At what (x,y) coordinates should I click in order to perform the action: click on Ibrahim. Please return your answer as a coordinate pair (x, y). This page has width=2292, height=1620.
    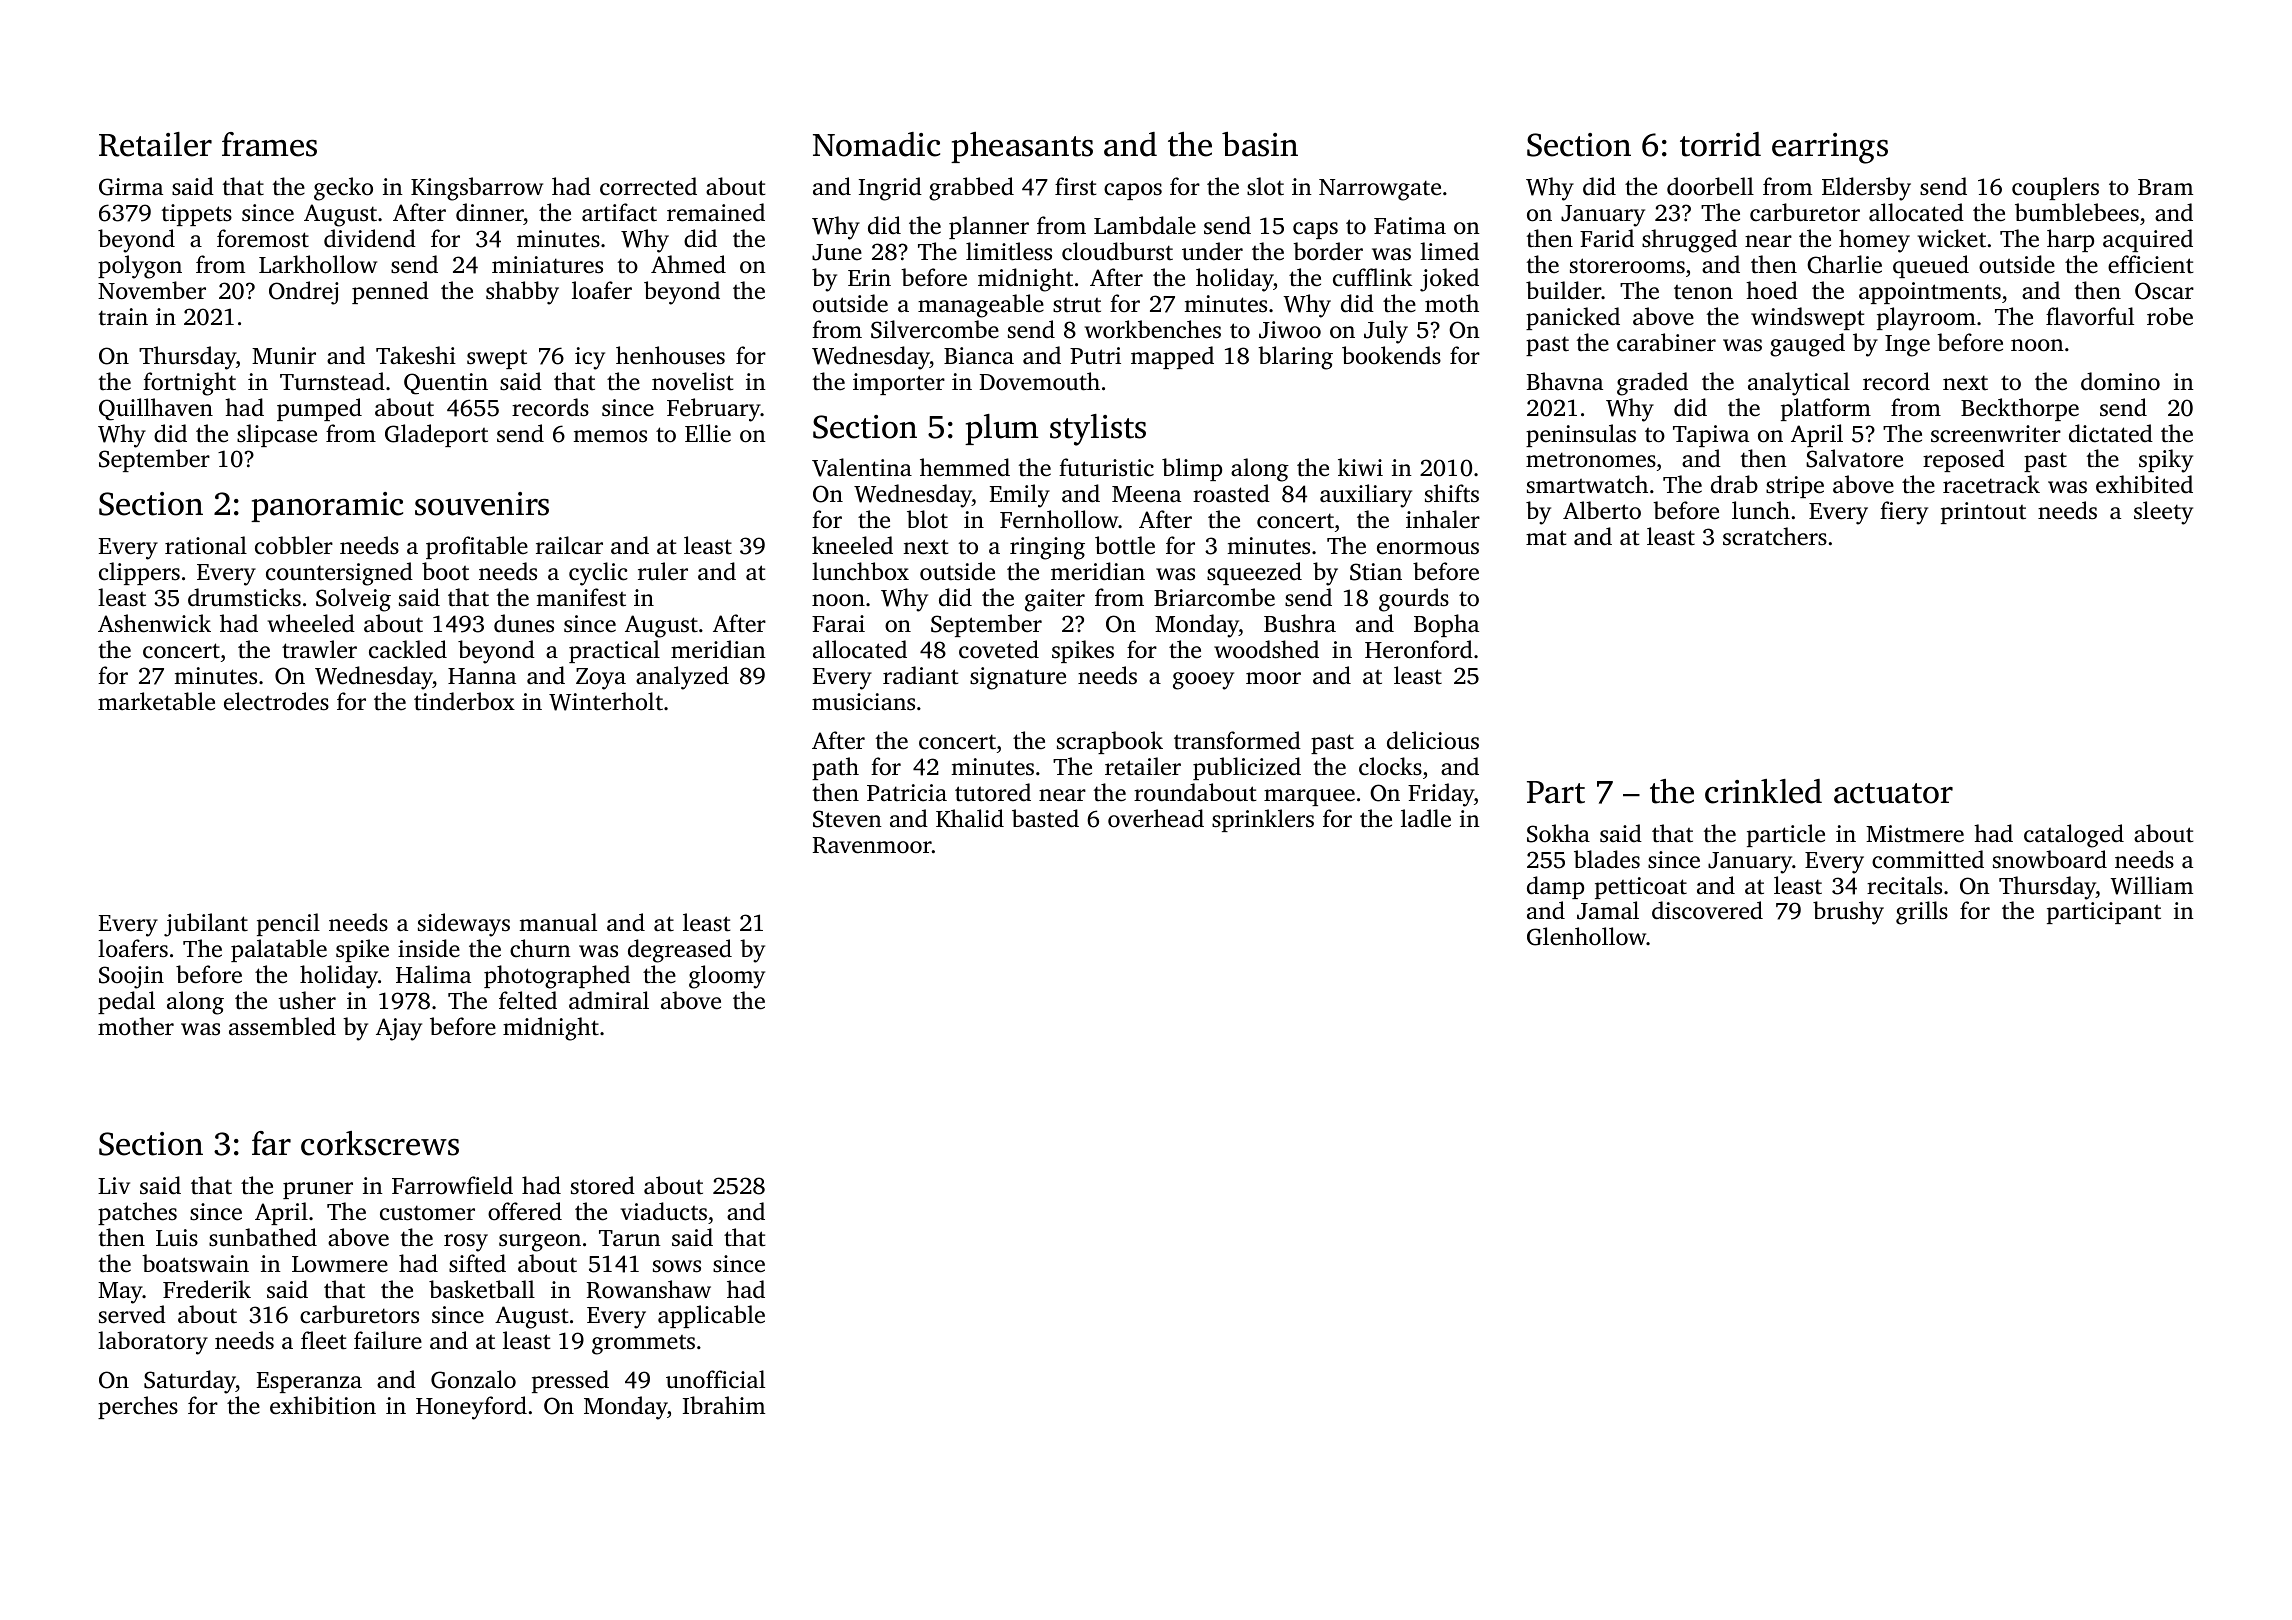
    Looking at the image, I should click on (724, 1405).
